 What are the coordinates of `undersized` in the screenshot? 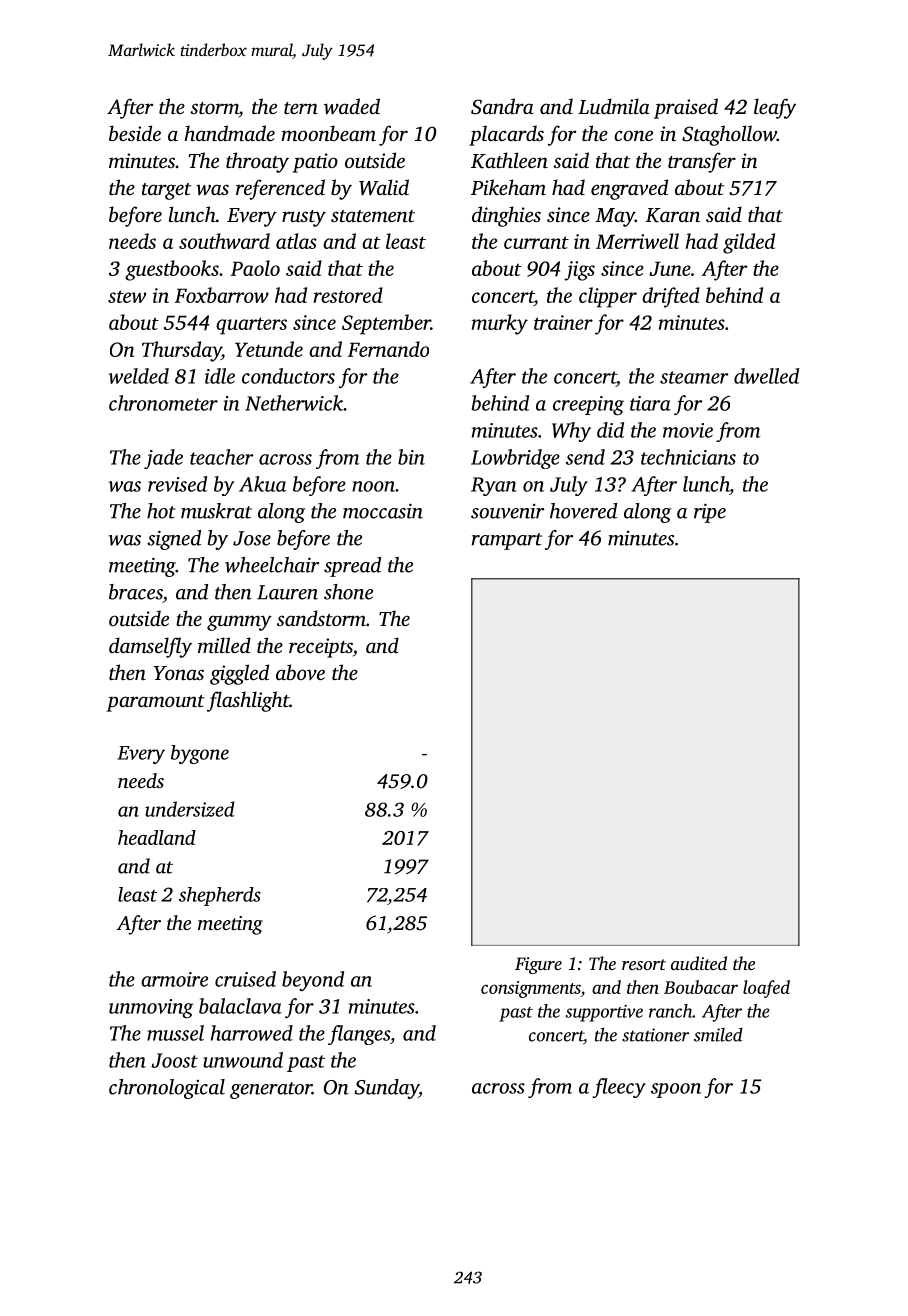 It's located at (190, 809).
